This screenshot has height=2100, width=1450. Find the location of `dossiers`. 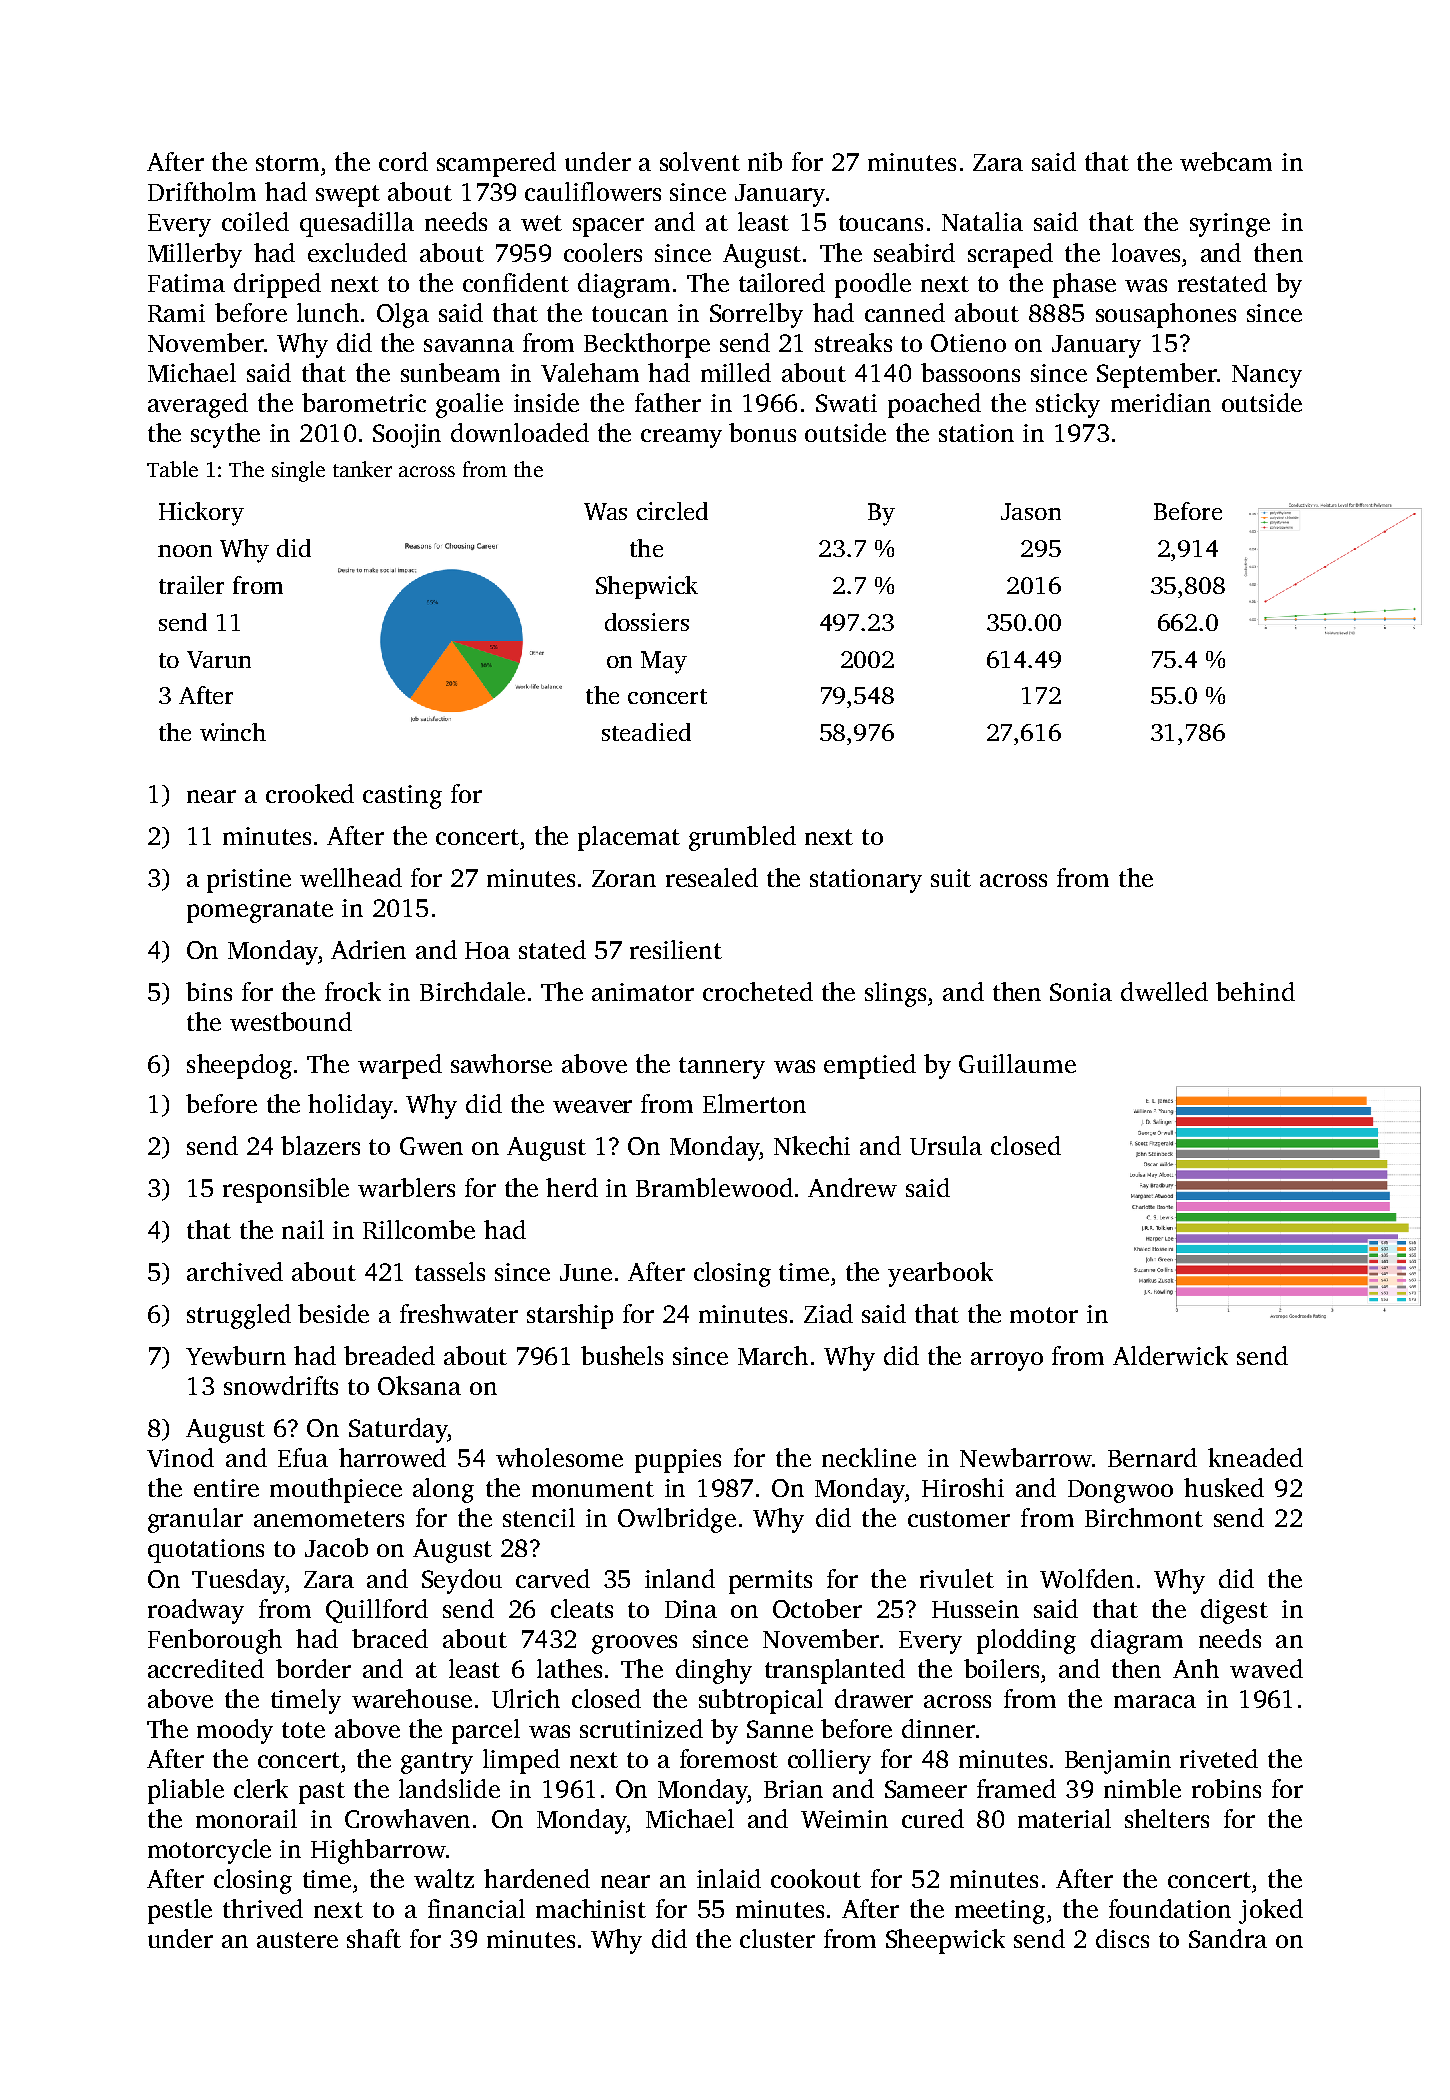

dossiers is located at coordinates (647, 622).
